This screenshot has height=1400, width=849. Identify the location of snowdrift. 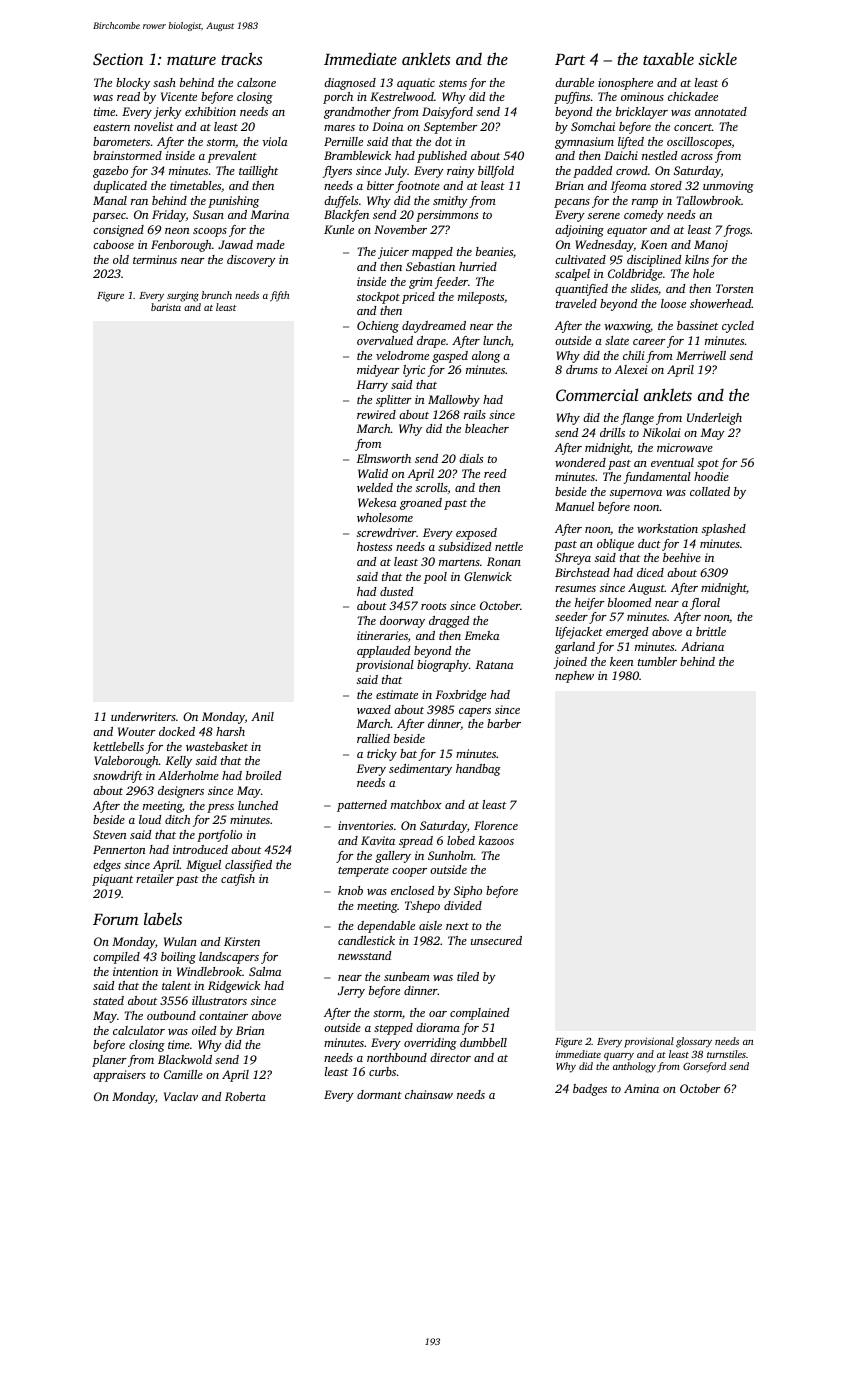
(118, 777).
